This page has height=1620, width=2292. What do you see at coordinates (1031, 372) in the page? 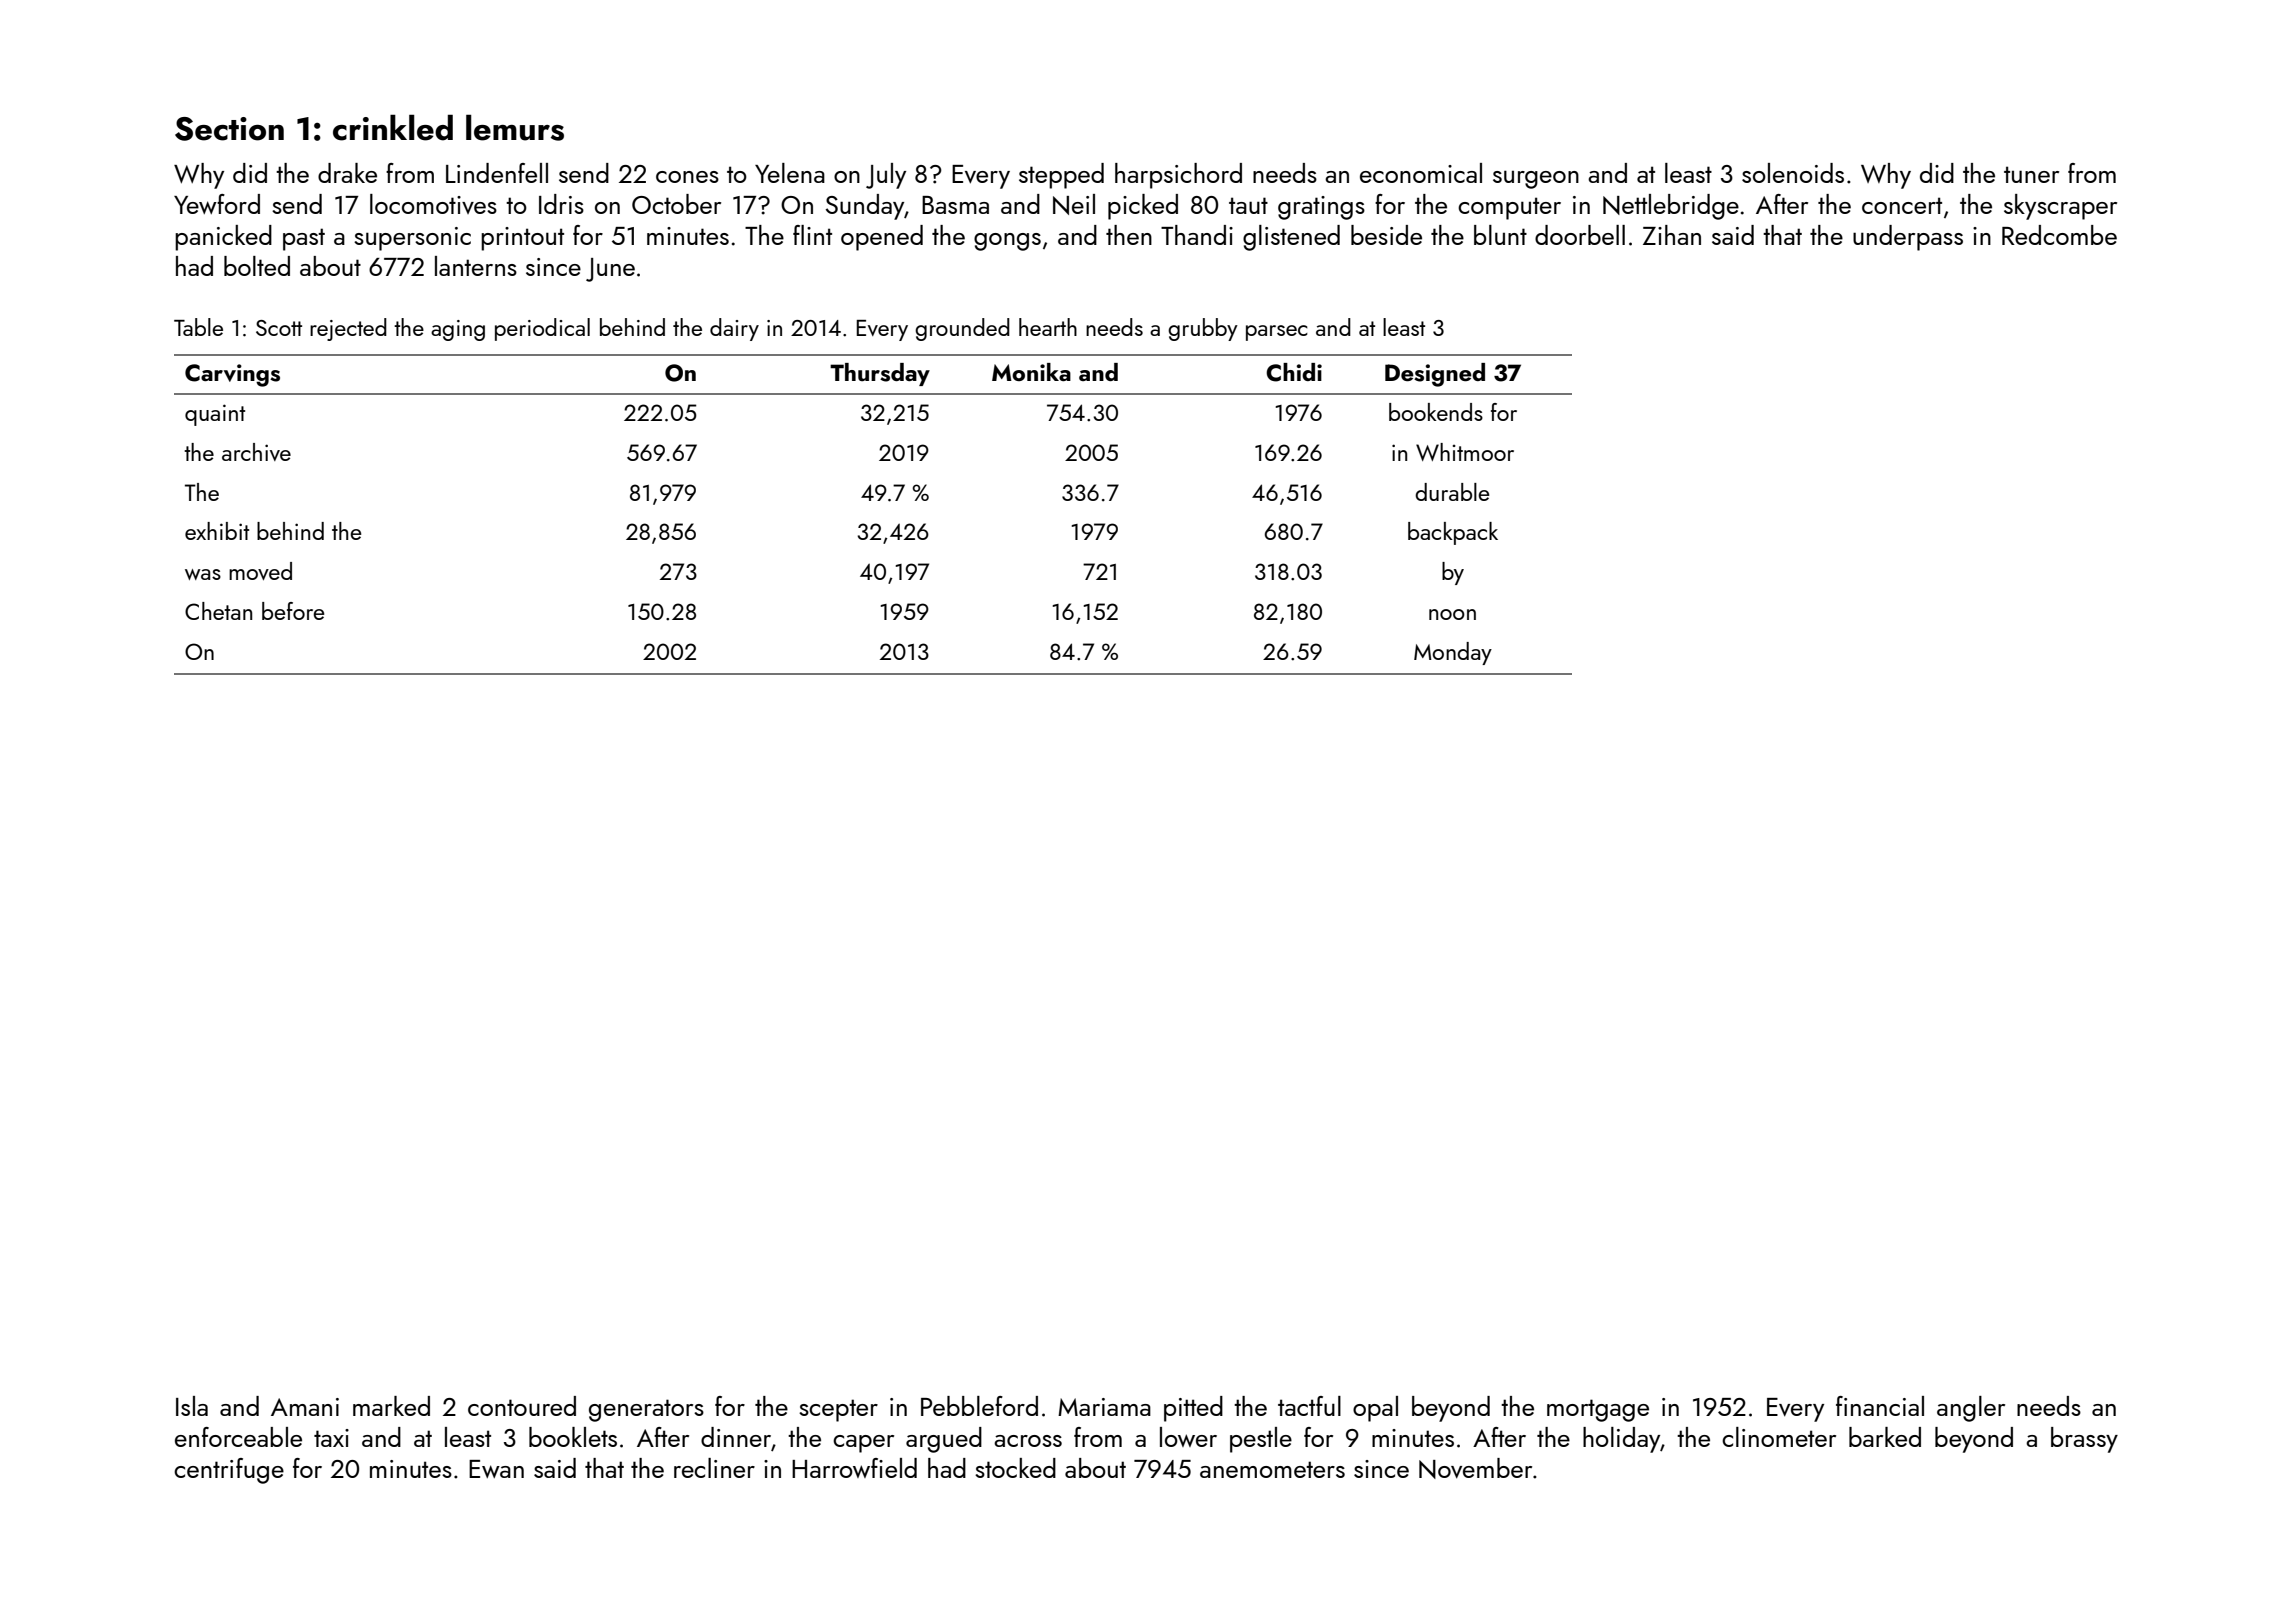
I see `Monika` at bounding box center [1031, 372].
